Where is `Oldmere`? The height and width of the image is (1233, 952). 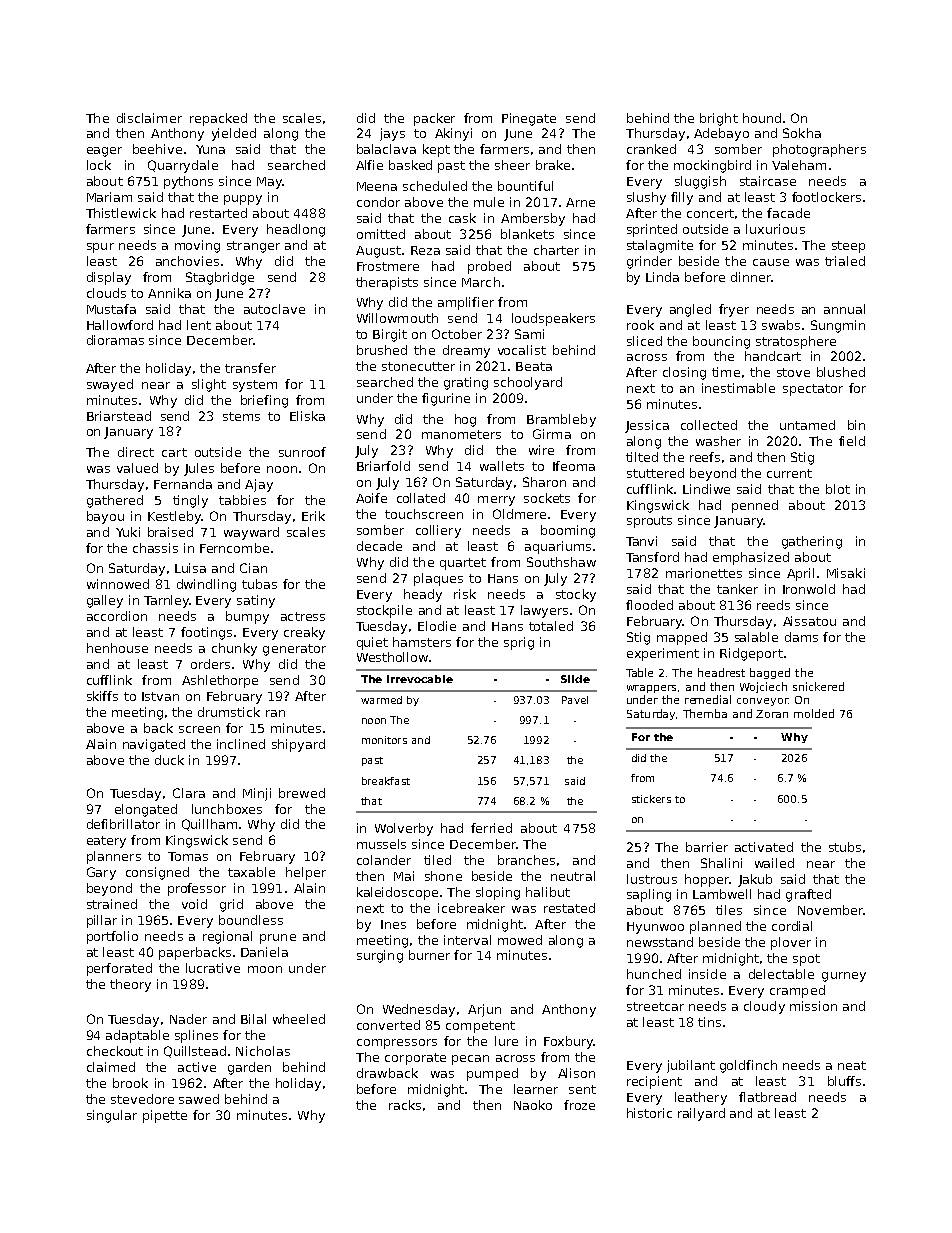
Oldmere is located at coordinates (519, 514).
